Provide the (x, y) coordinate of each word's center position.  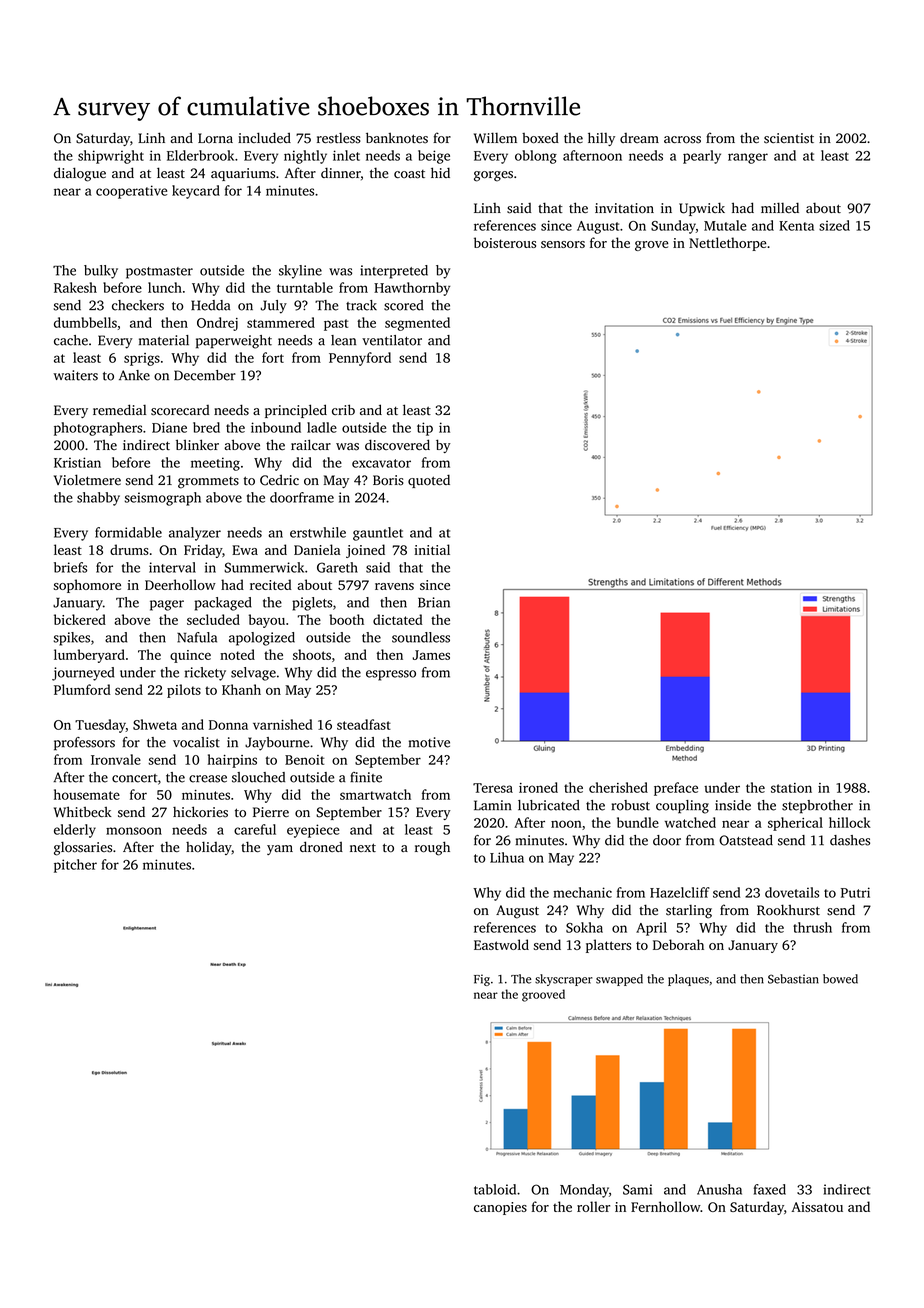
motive (429, 742)
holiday (209, 848)
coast (409, 174)
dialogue (80, 174)
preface (676, 789)
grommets (208, 483)
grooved (543, 995)
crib (343, 409)
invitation (624, 208)
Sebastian (793, 979)
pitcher (75, 866)
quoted (429, 481)
